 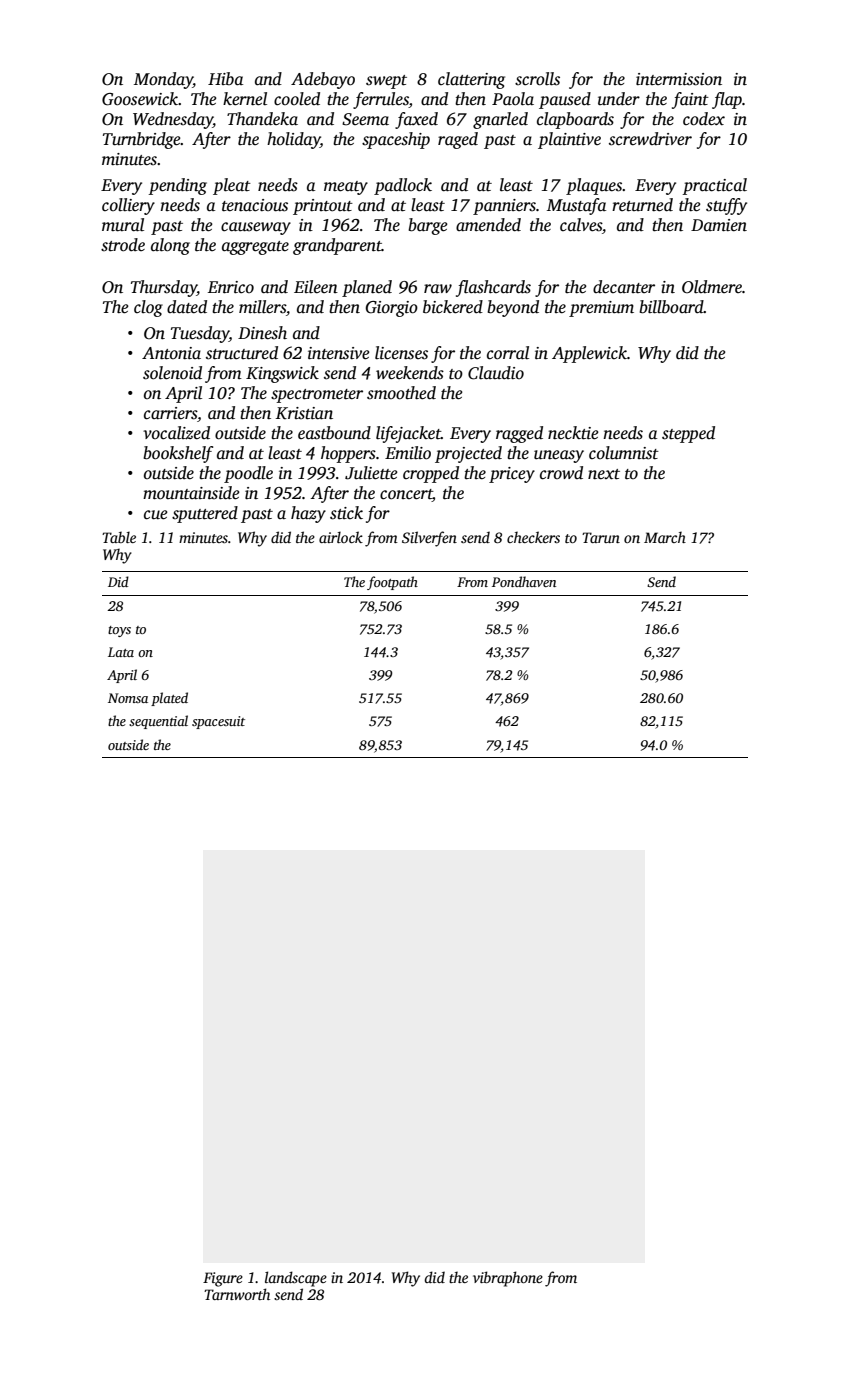 I want to click on plated, so click(x=169, y=699).
